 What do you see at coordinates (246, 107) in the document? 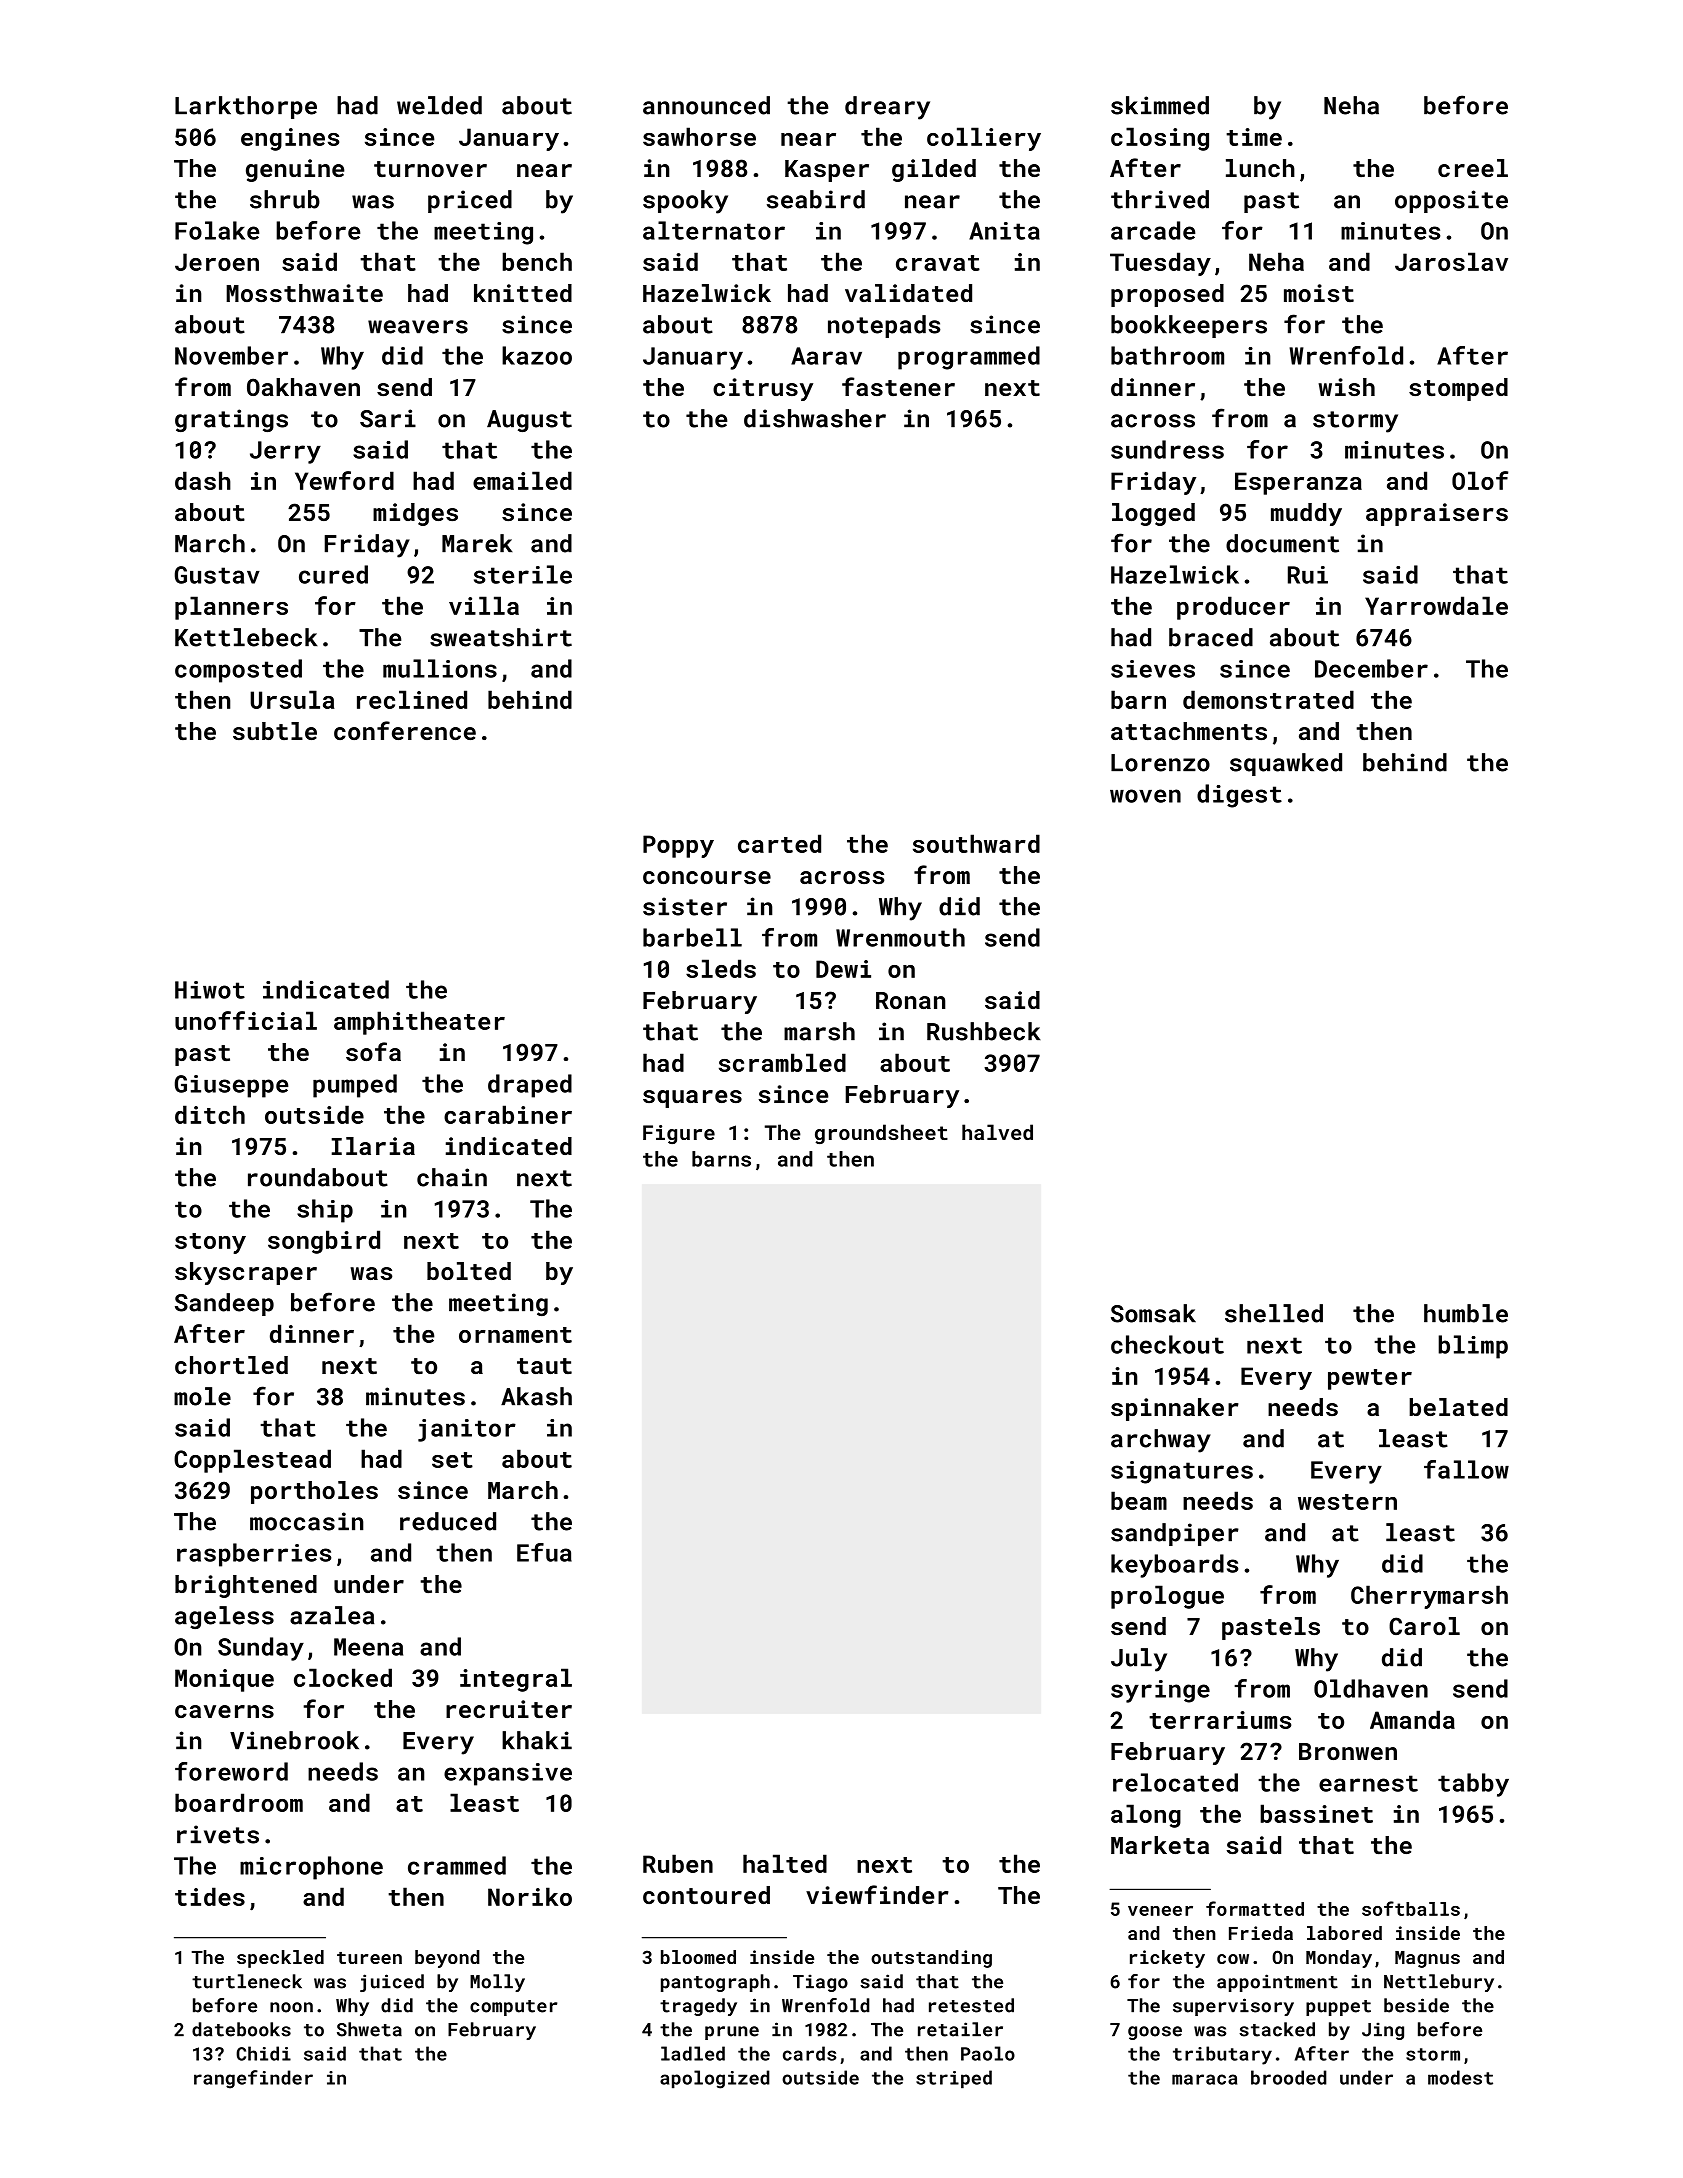
I see `Larkthorpe` at bounding box center [246, 107].
